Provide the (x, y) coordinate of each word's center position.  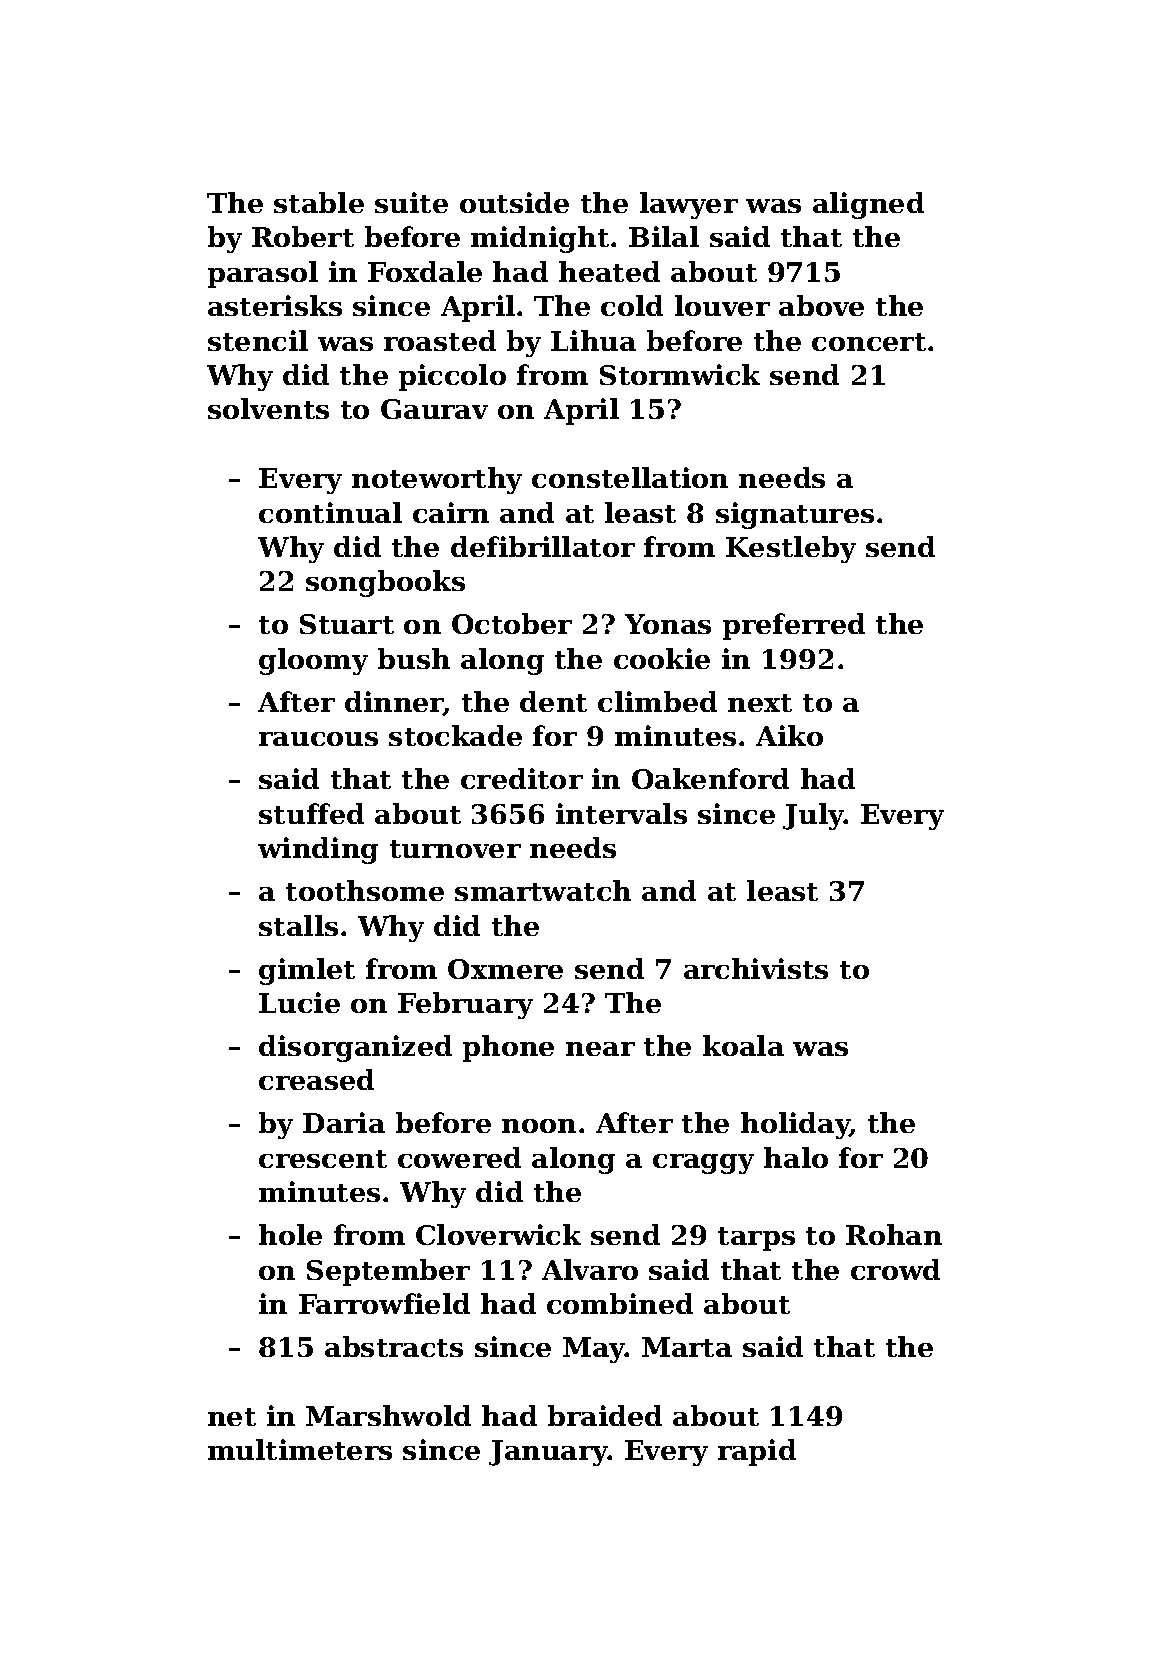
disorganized (355, 1048)
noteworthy (437, 480)
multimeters (300, 1449)
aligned (868, 205)
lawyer (689, 205)
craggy (703, 1164)
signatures (795, 515)
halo (796, 1157)
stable (319, 202)
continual (330, 512)
